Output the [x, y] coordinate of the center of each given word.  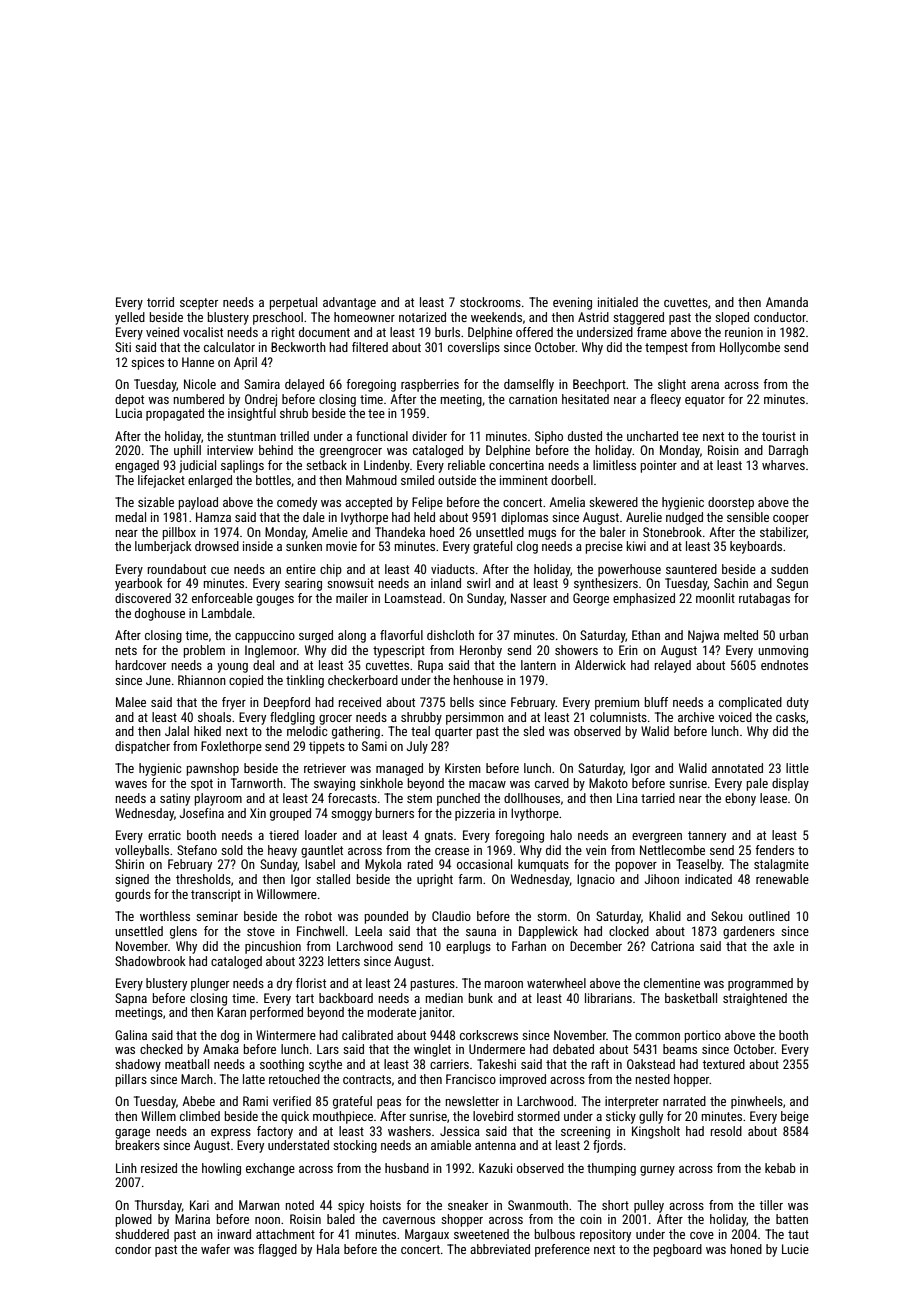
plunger [210, 984]
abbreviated [500, 1249]
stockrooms [490, 302]
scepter [199, 304]
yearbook [139, 584]
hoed [442, 532]
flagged [277, 1250]
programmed [760, 984]
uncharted [652, 436]
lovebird [493, 1116]
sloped [732, 318]
